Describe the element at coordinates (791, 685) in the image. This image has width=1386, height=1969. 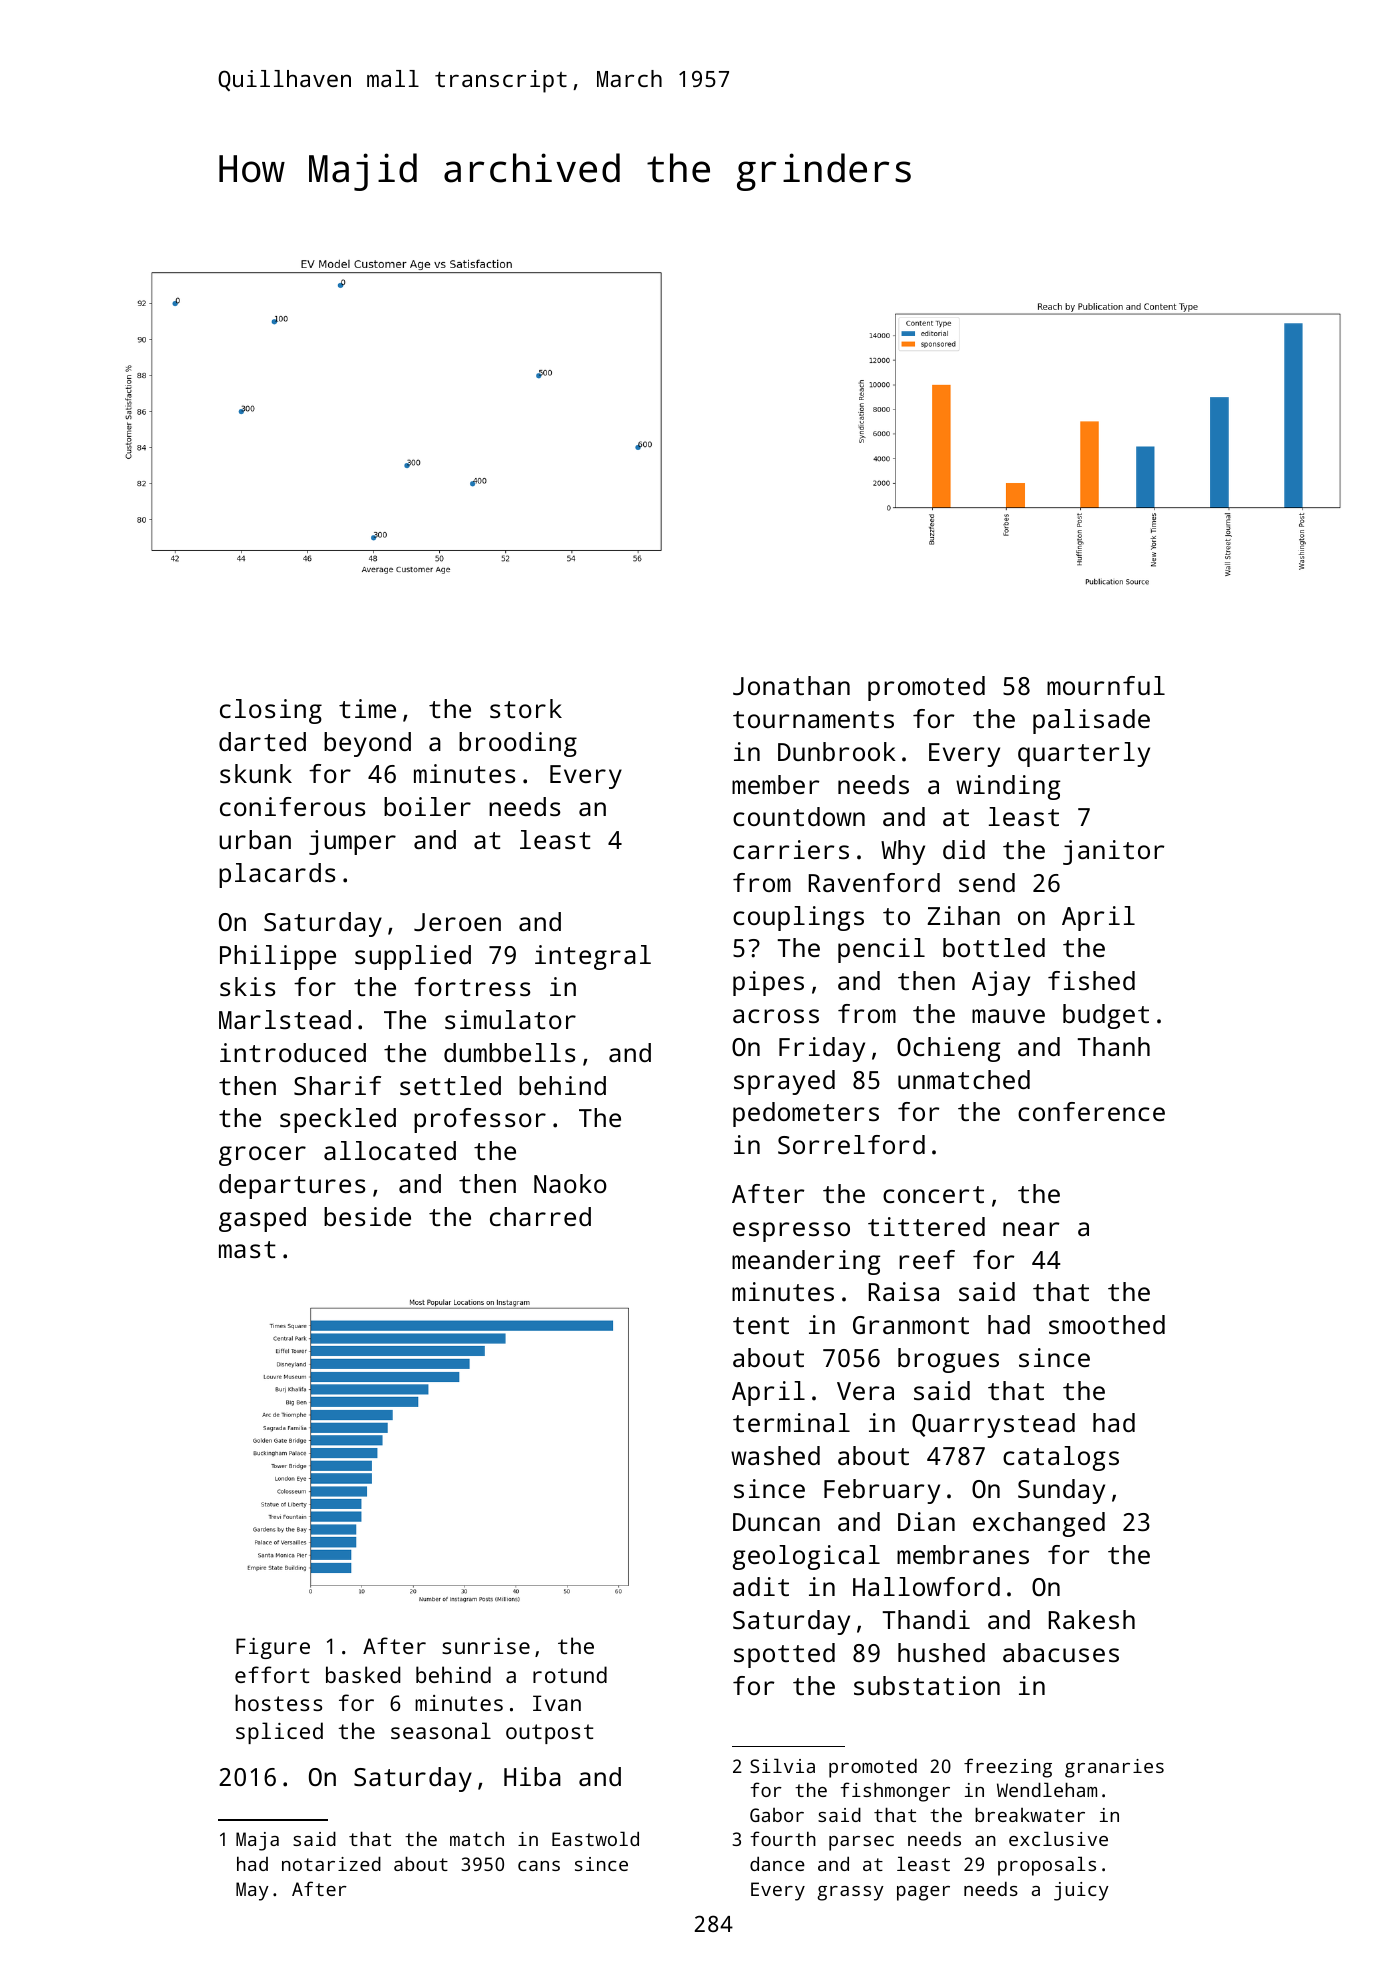
I see `Jonathan` at that location.
